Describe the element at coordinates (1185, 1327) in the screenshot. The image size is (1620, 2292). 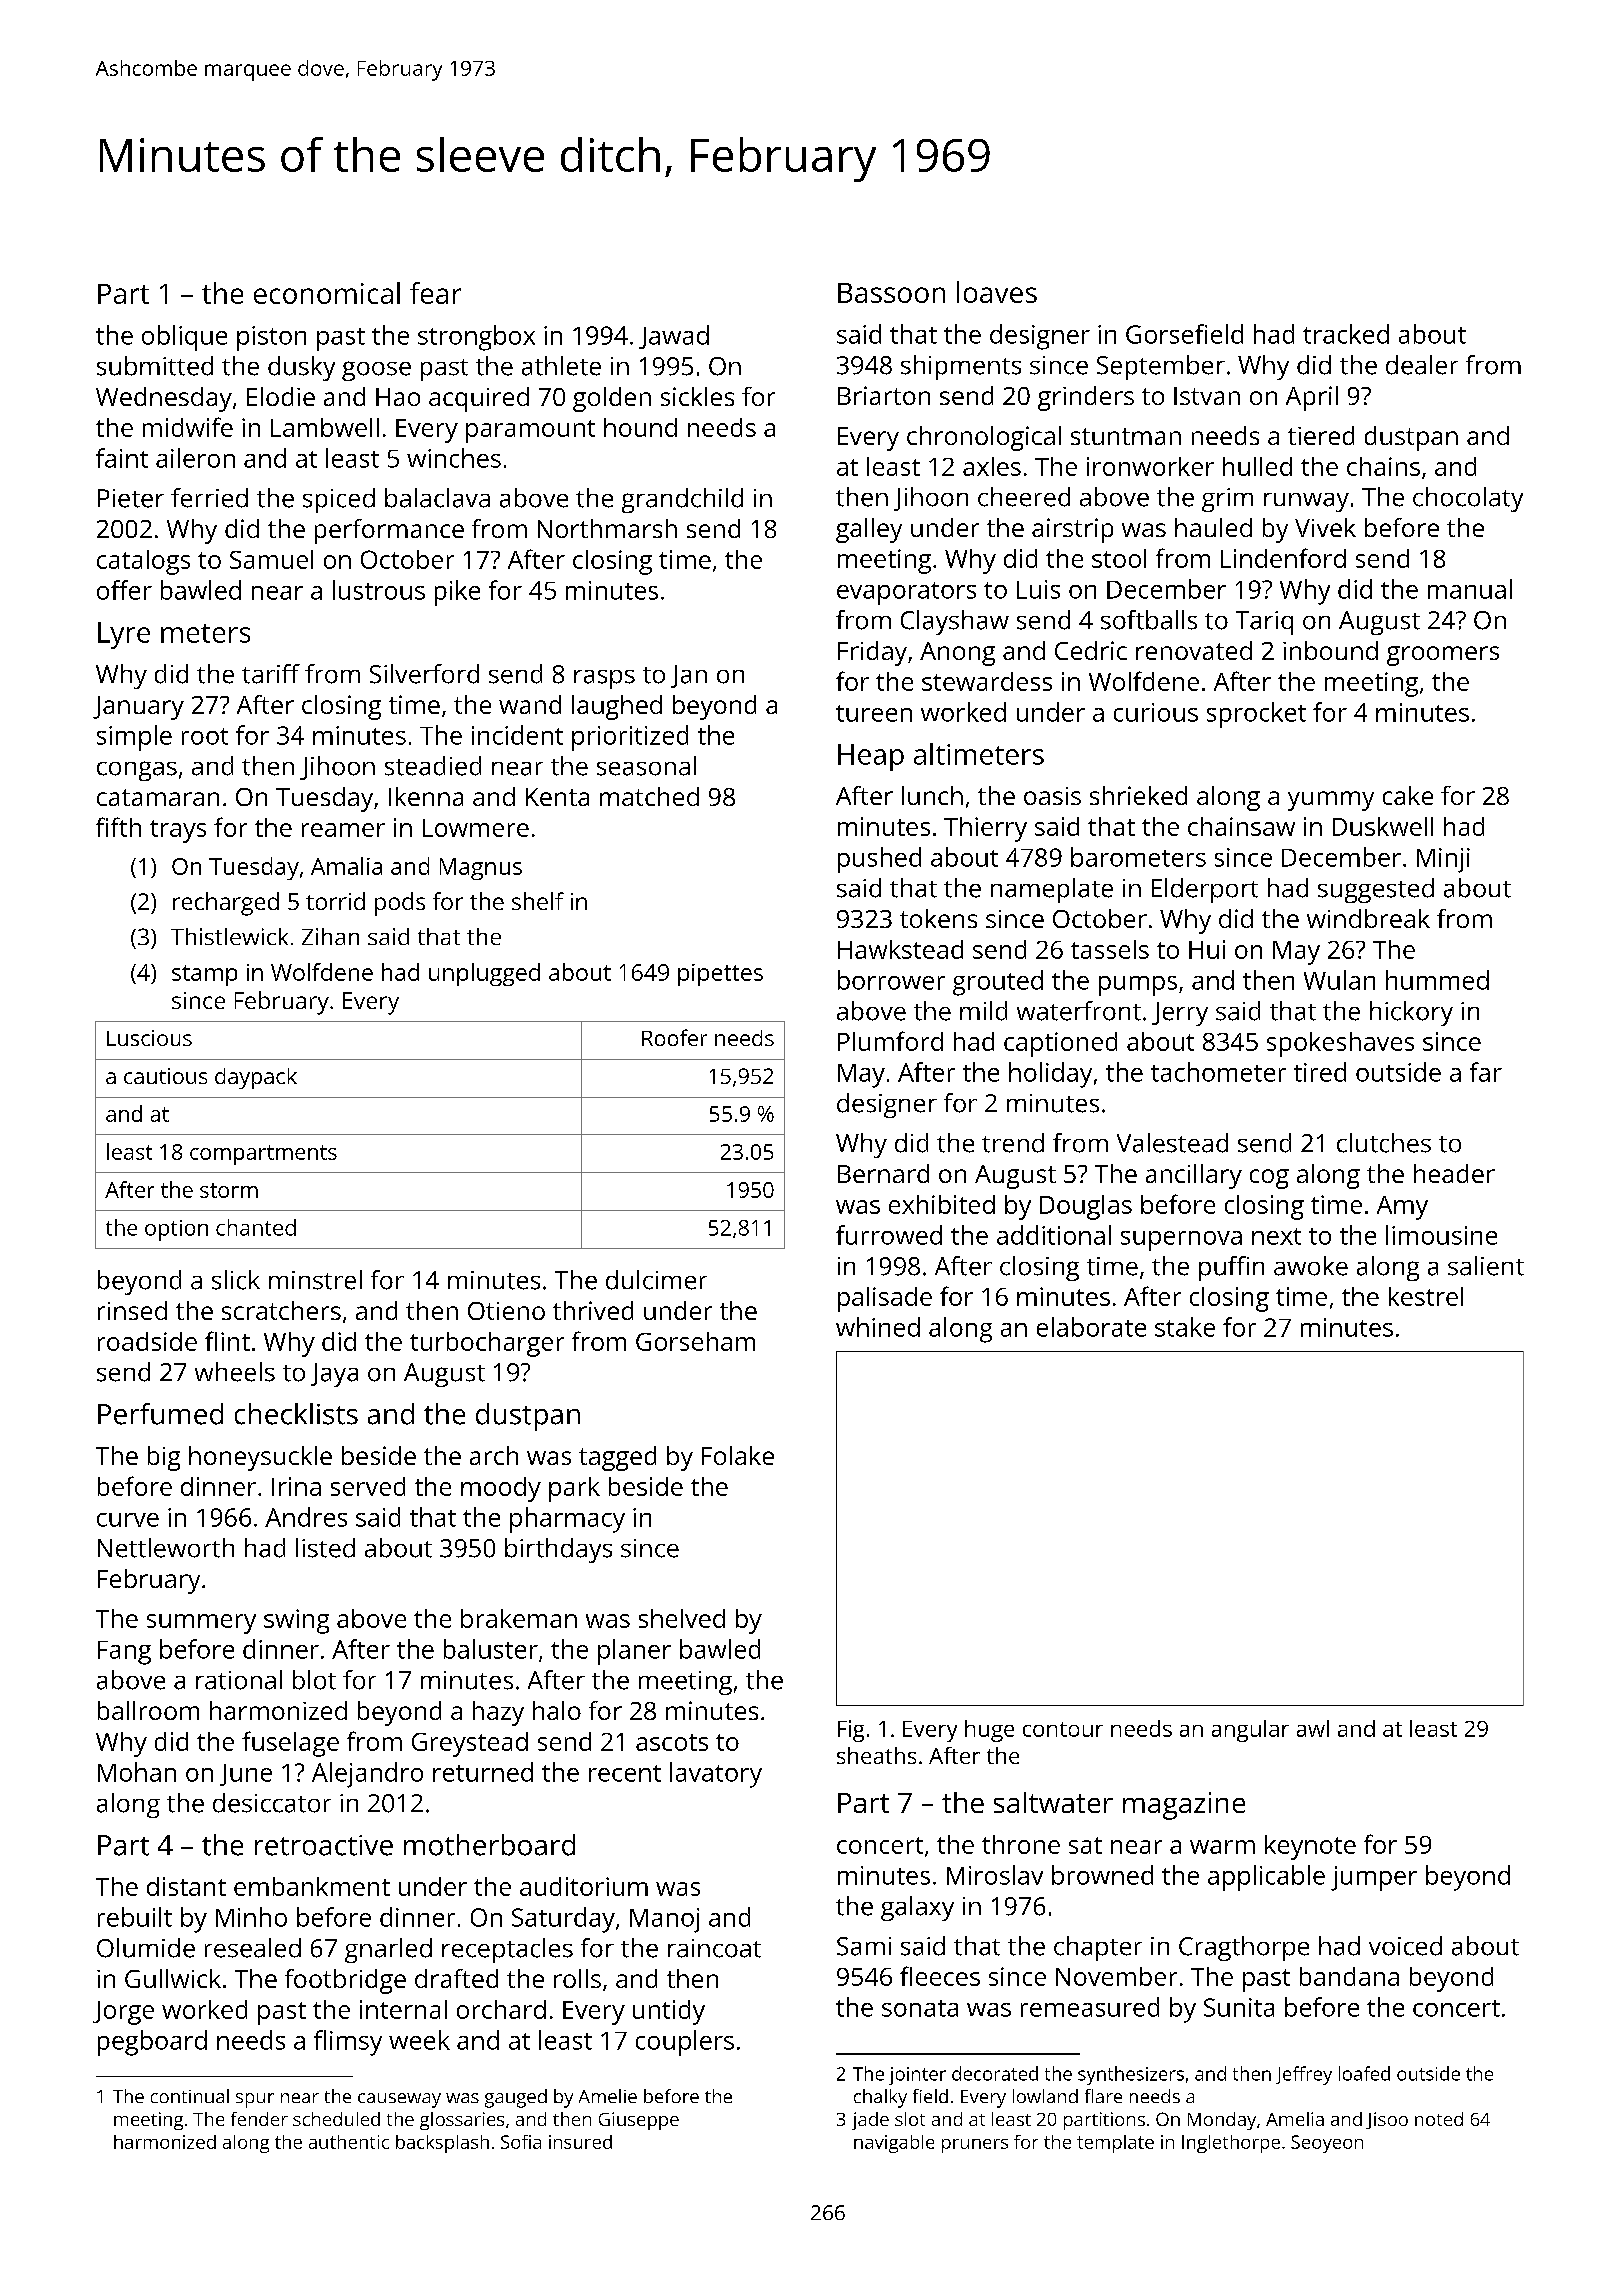
I see `stake` at that location.
